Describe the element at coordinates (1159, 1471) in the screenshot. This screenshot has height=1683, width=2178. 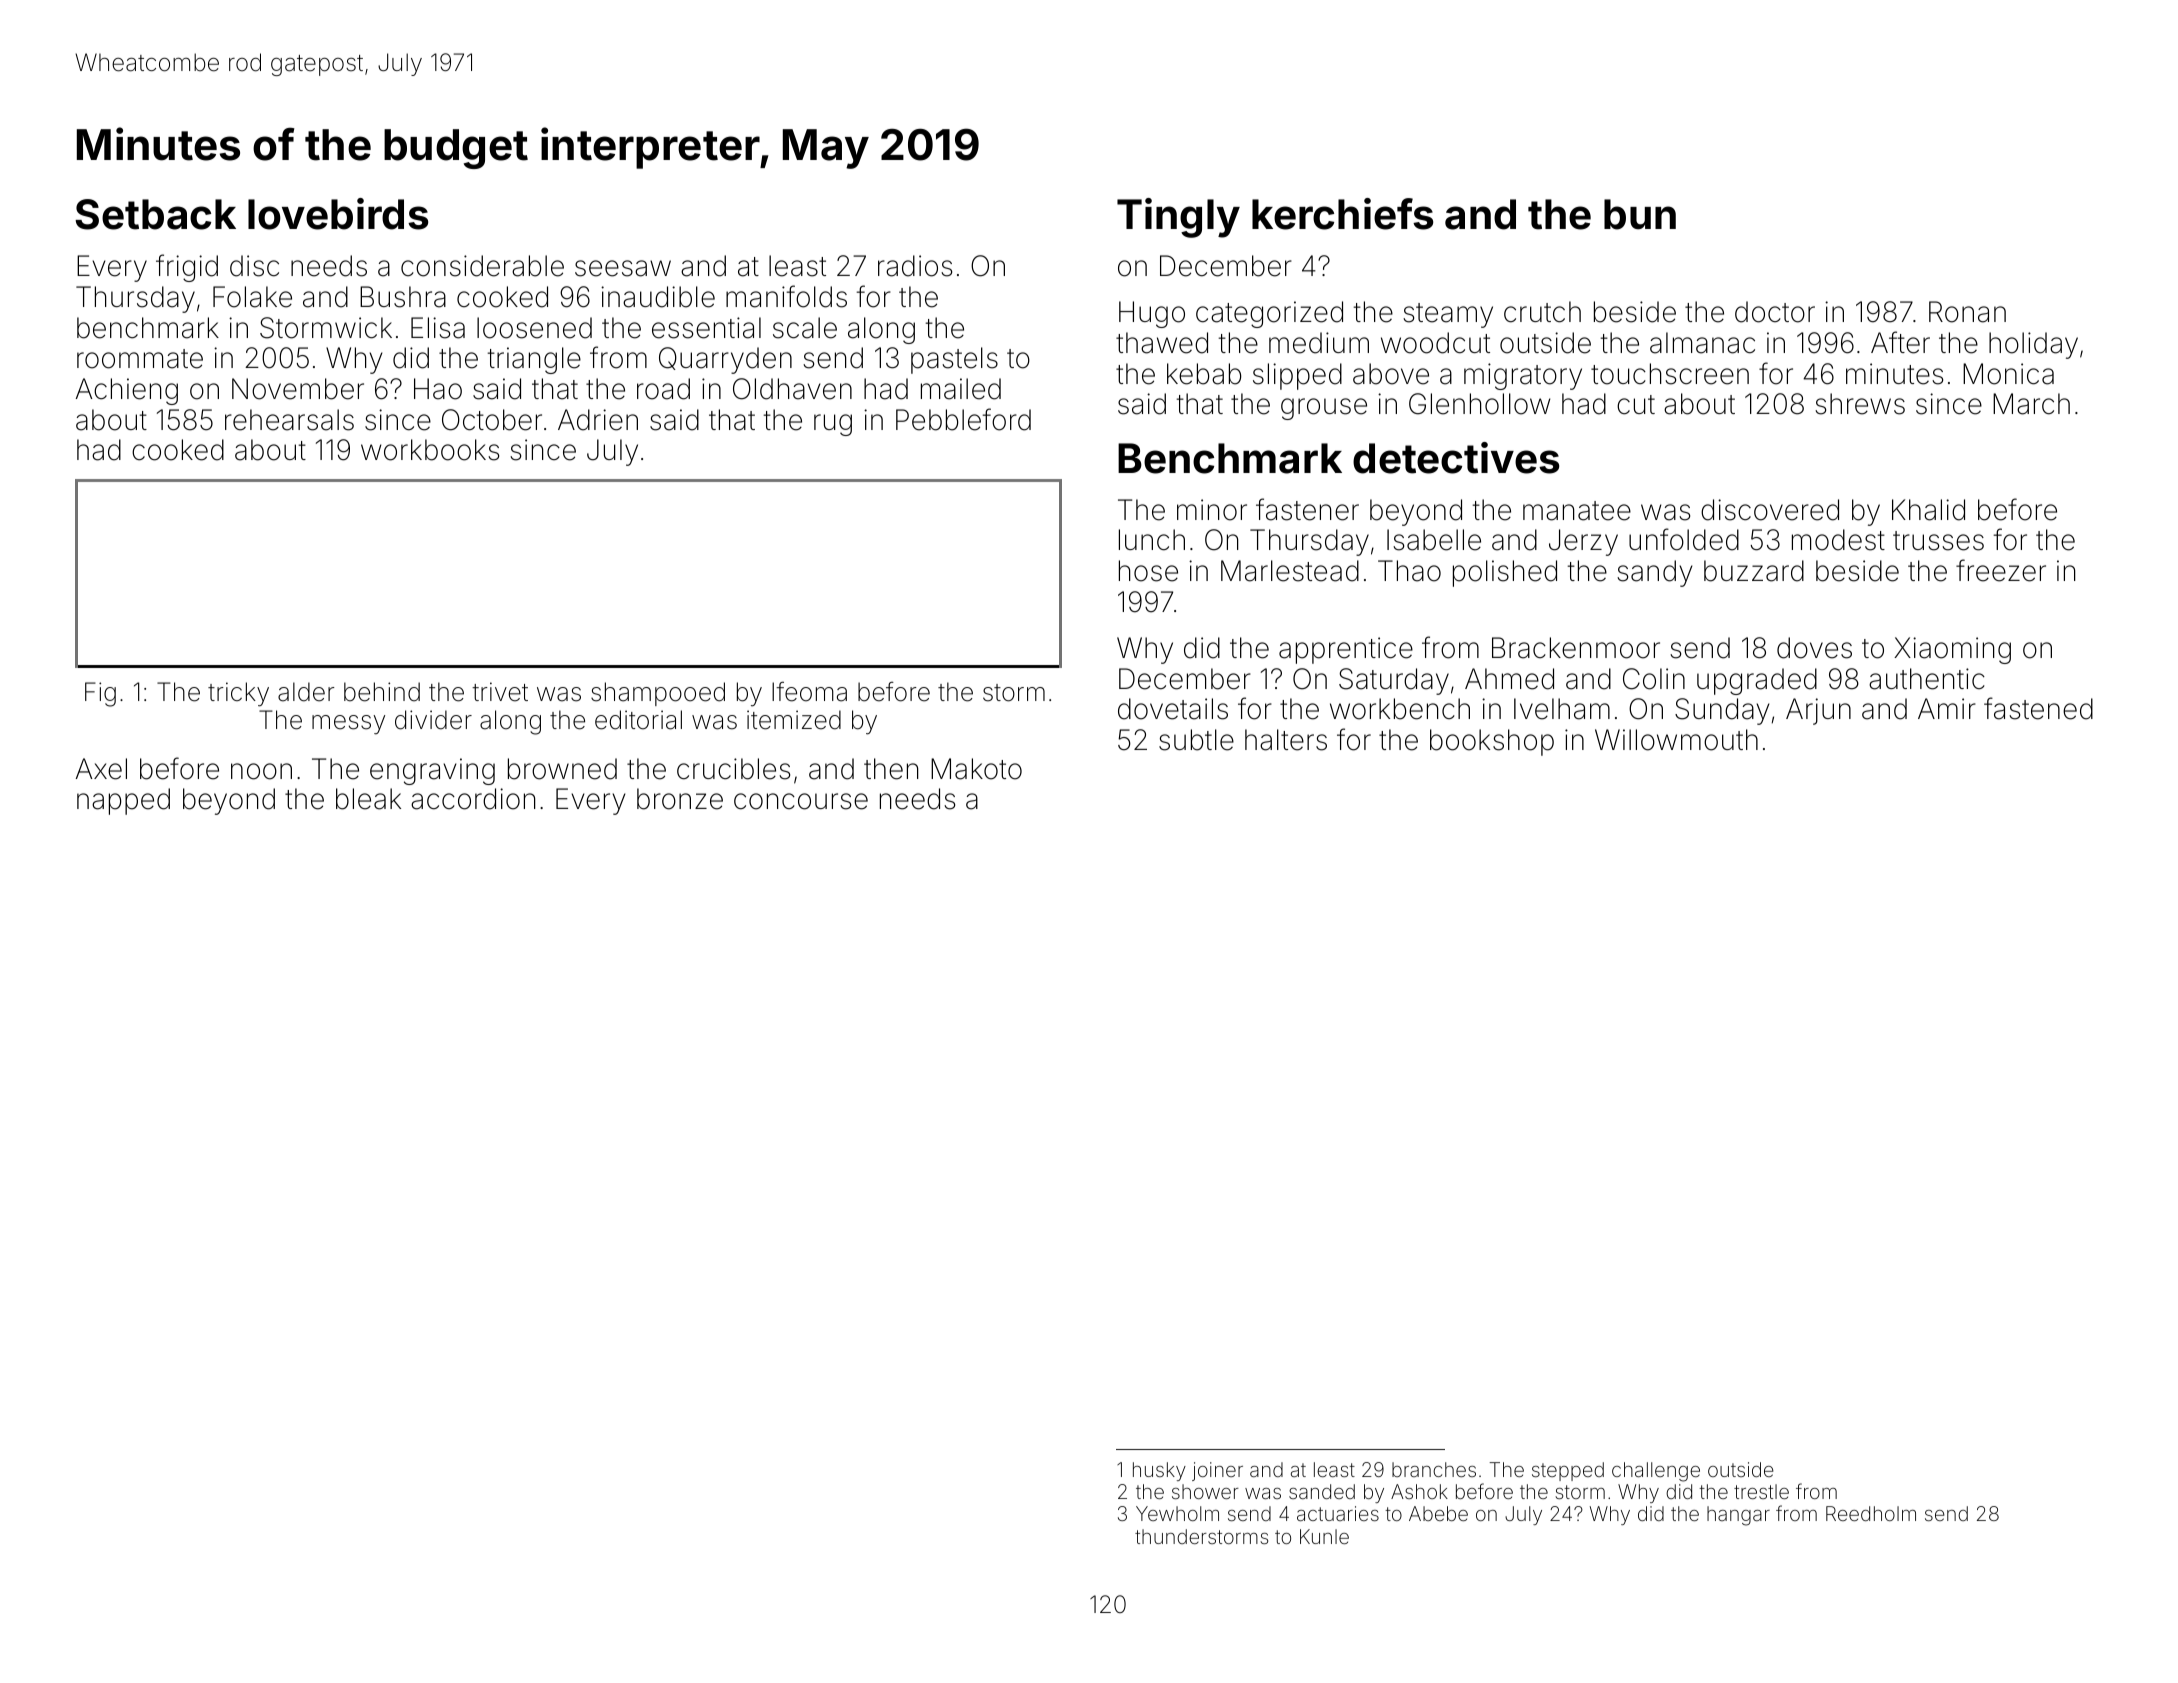
I see `husky` at that location.
